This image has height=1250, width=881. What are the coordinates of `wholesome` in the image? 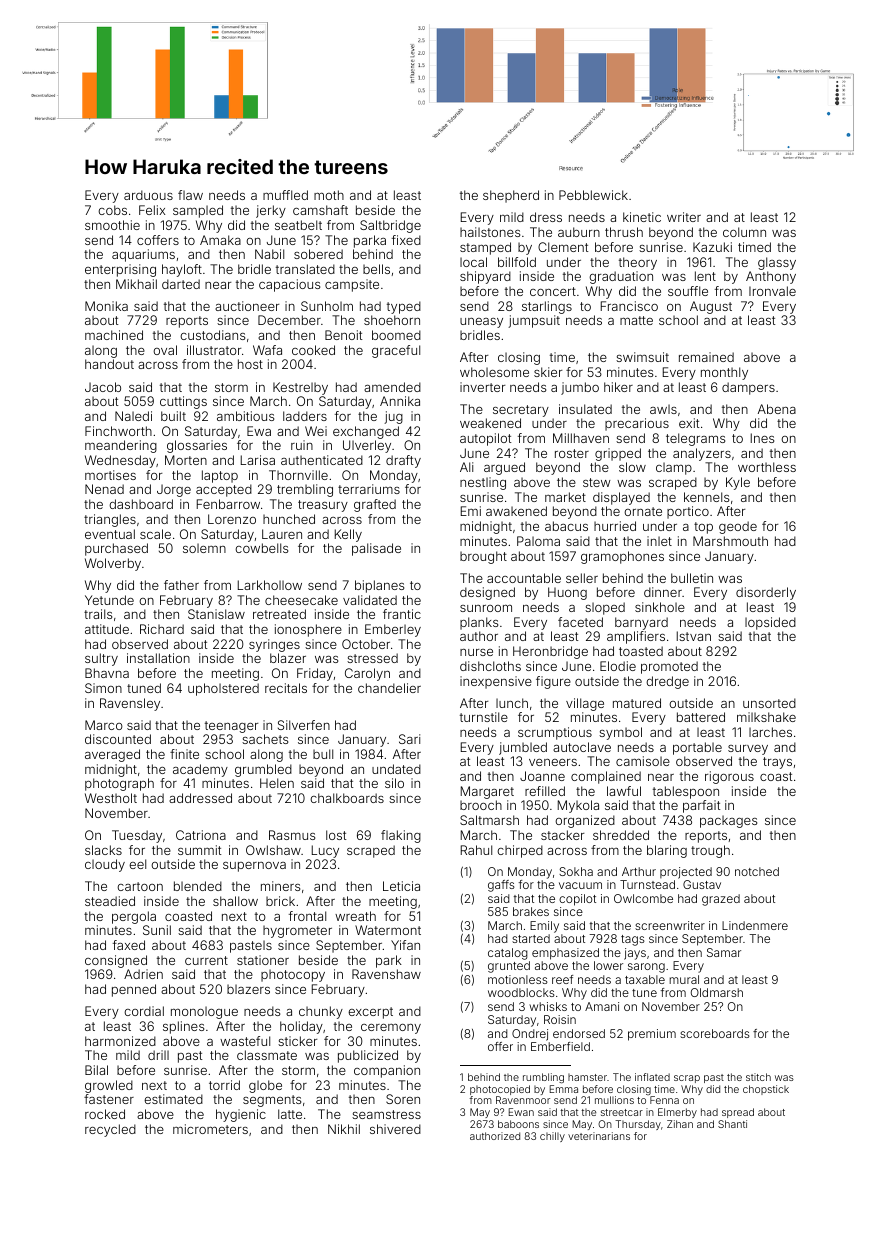 It's located at (494, 372).
